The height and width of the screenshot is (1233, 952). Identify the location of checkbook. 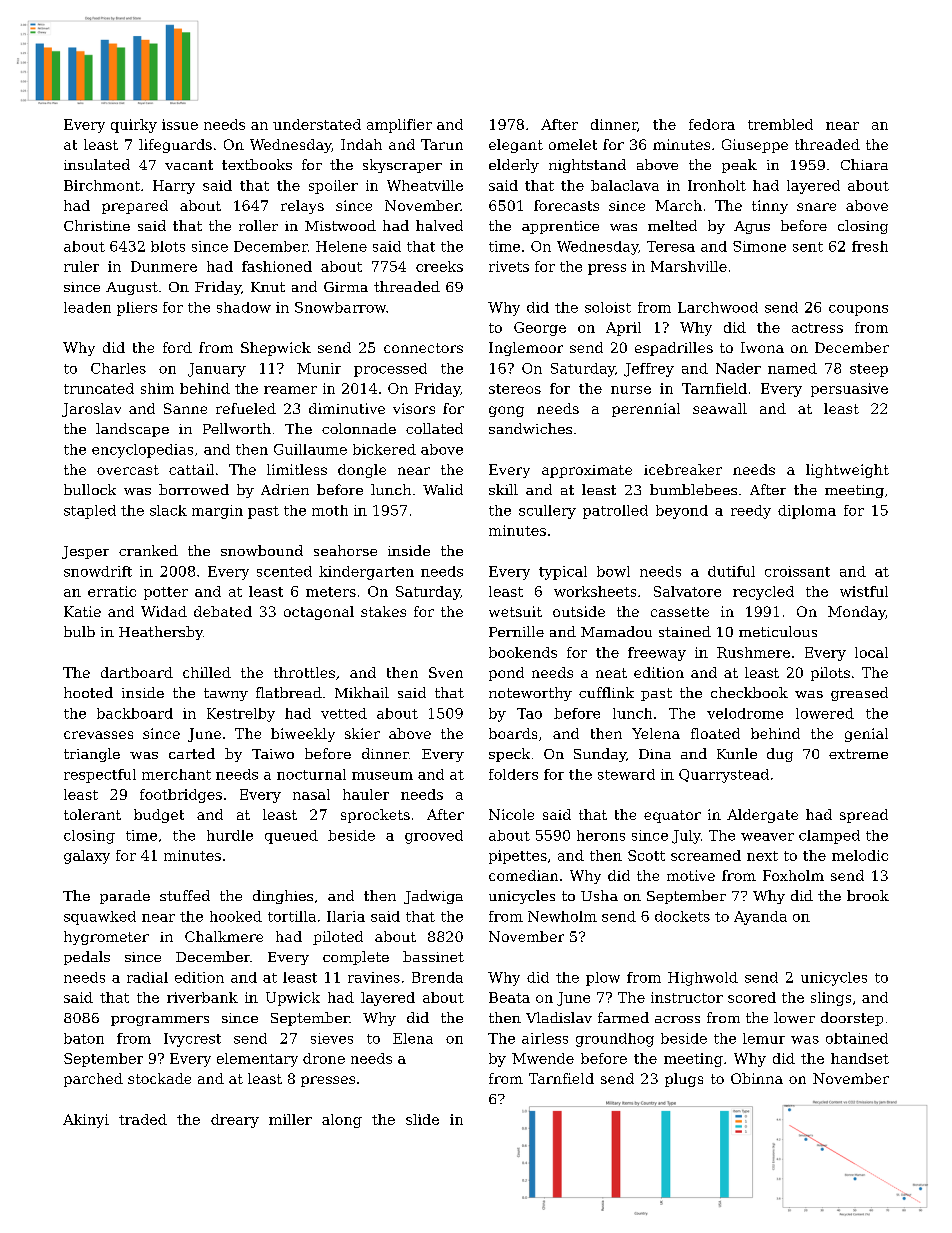
(749, 692).
